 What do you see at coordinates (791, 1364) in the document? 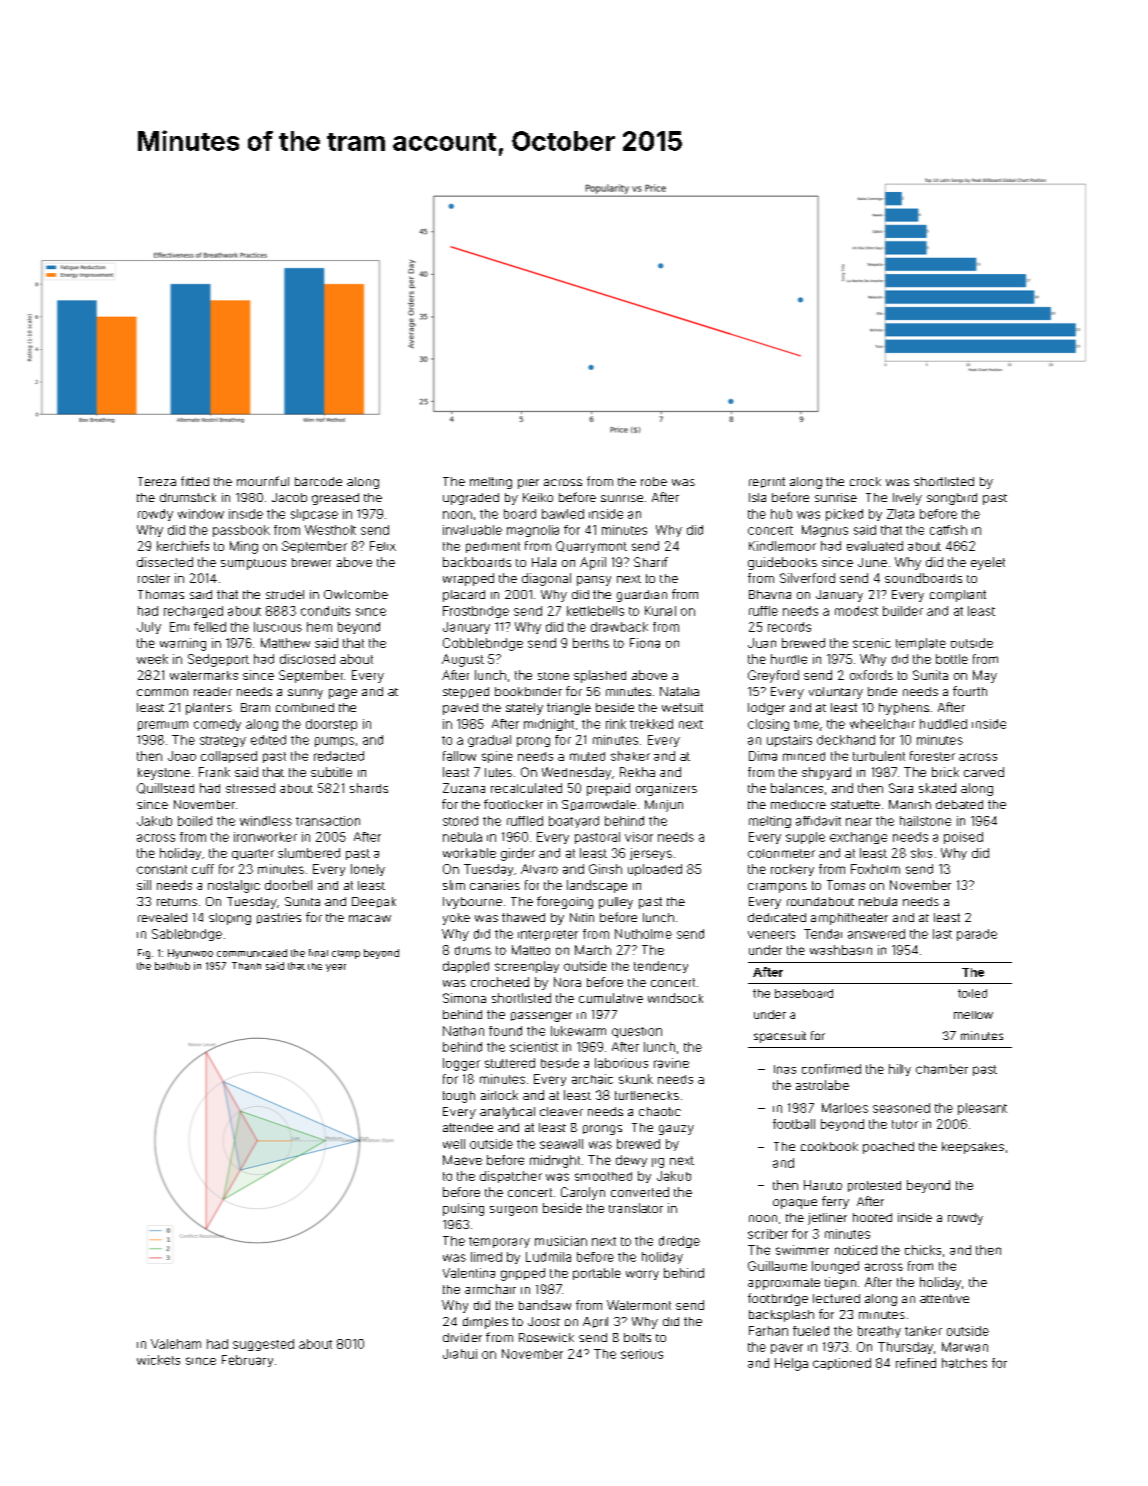
I see `Helga` at bounding box center [791, 1364].
